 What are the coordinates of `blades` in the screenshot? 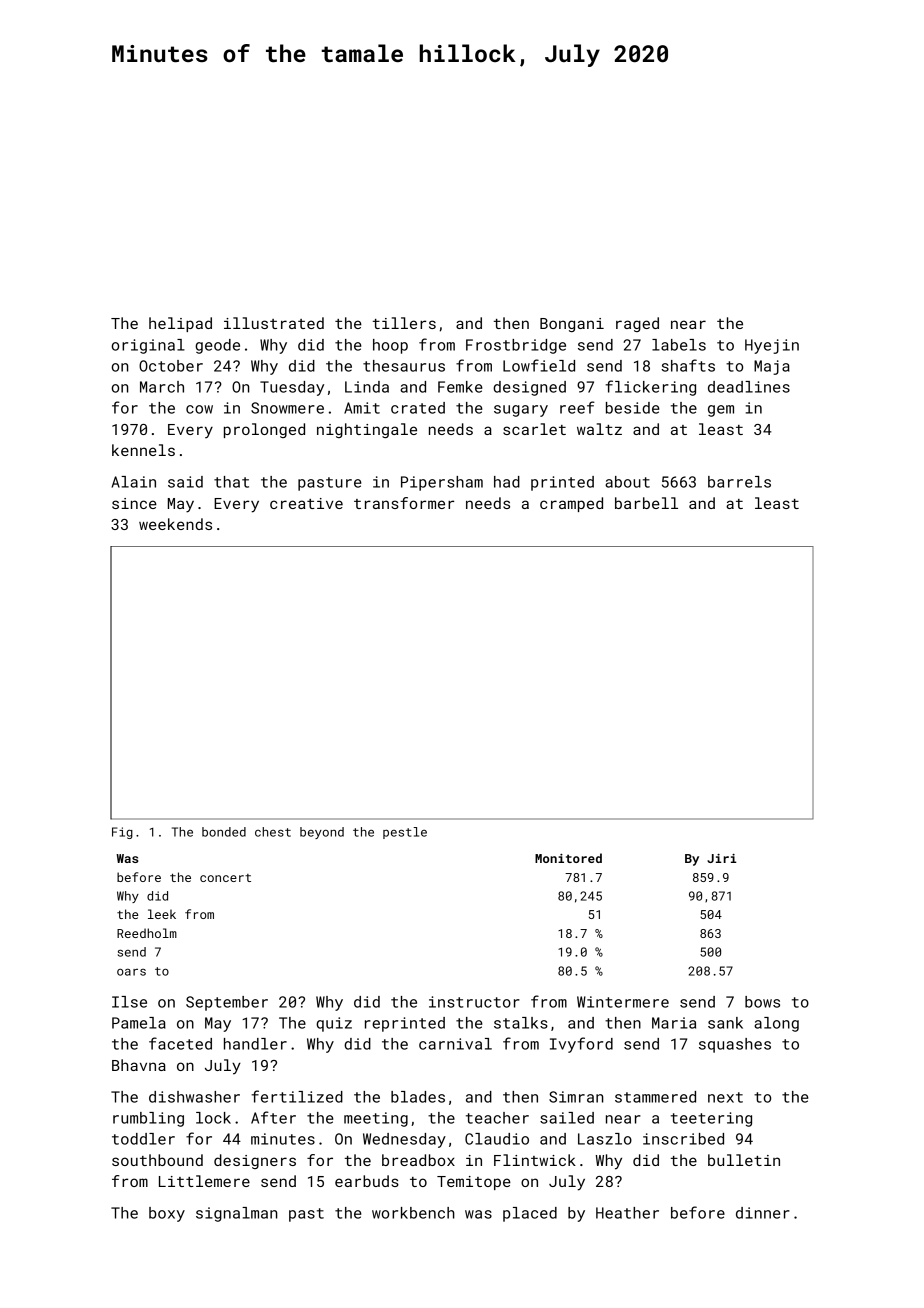 It's located at (418, 1097).
